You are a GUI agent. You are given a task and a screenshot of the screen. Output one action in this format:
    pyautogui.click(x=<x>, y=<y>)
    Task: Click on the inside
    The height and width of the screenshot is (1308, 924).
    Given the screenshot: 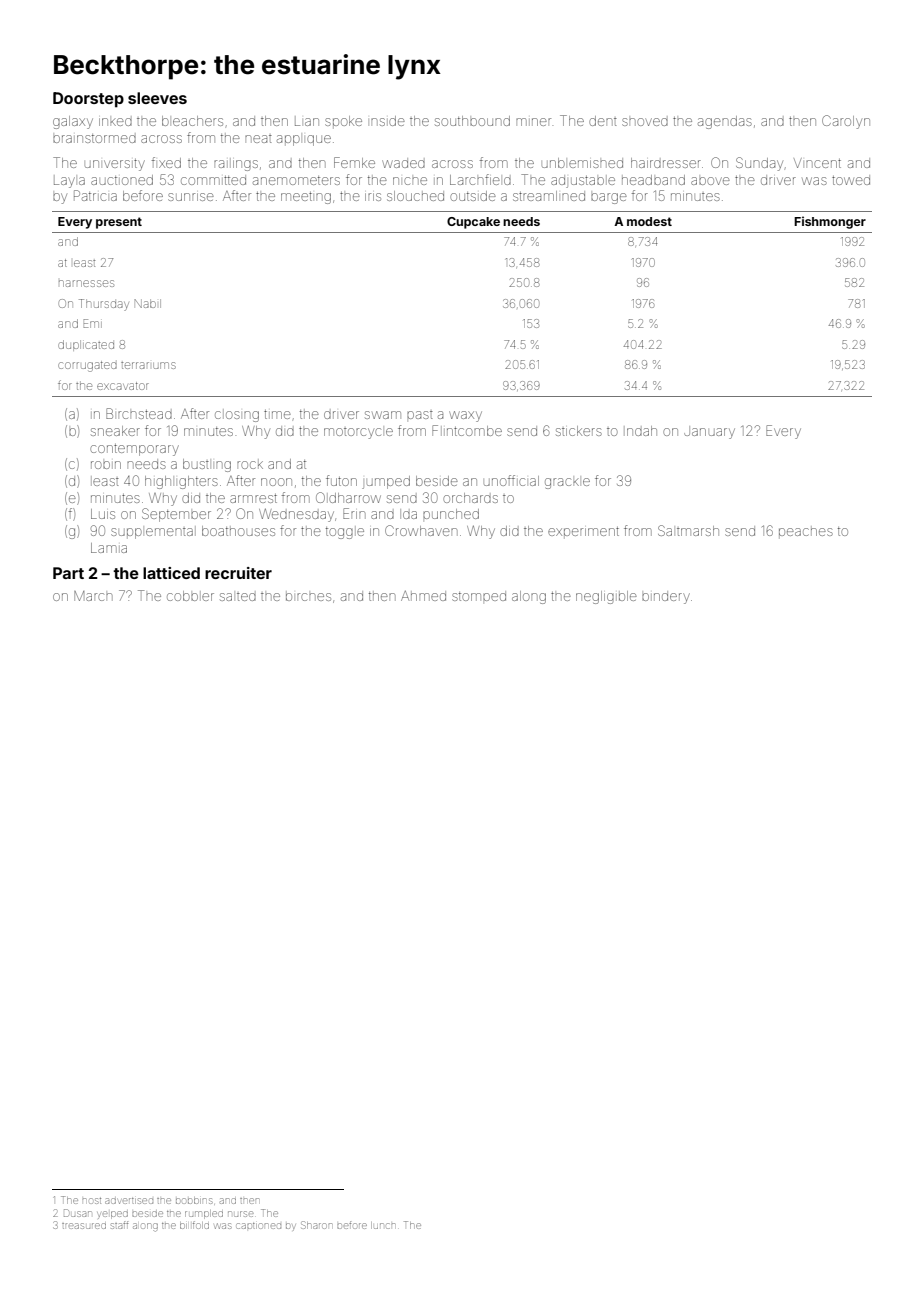 What is the action you would take?
    pyautogui.click(x=388, y=121)
